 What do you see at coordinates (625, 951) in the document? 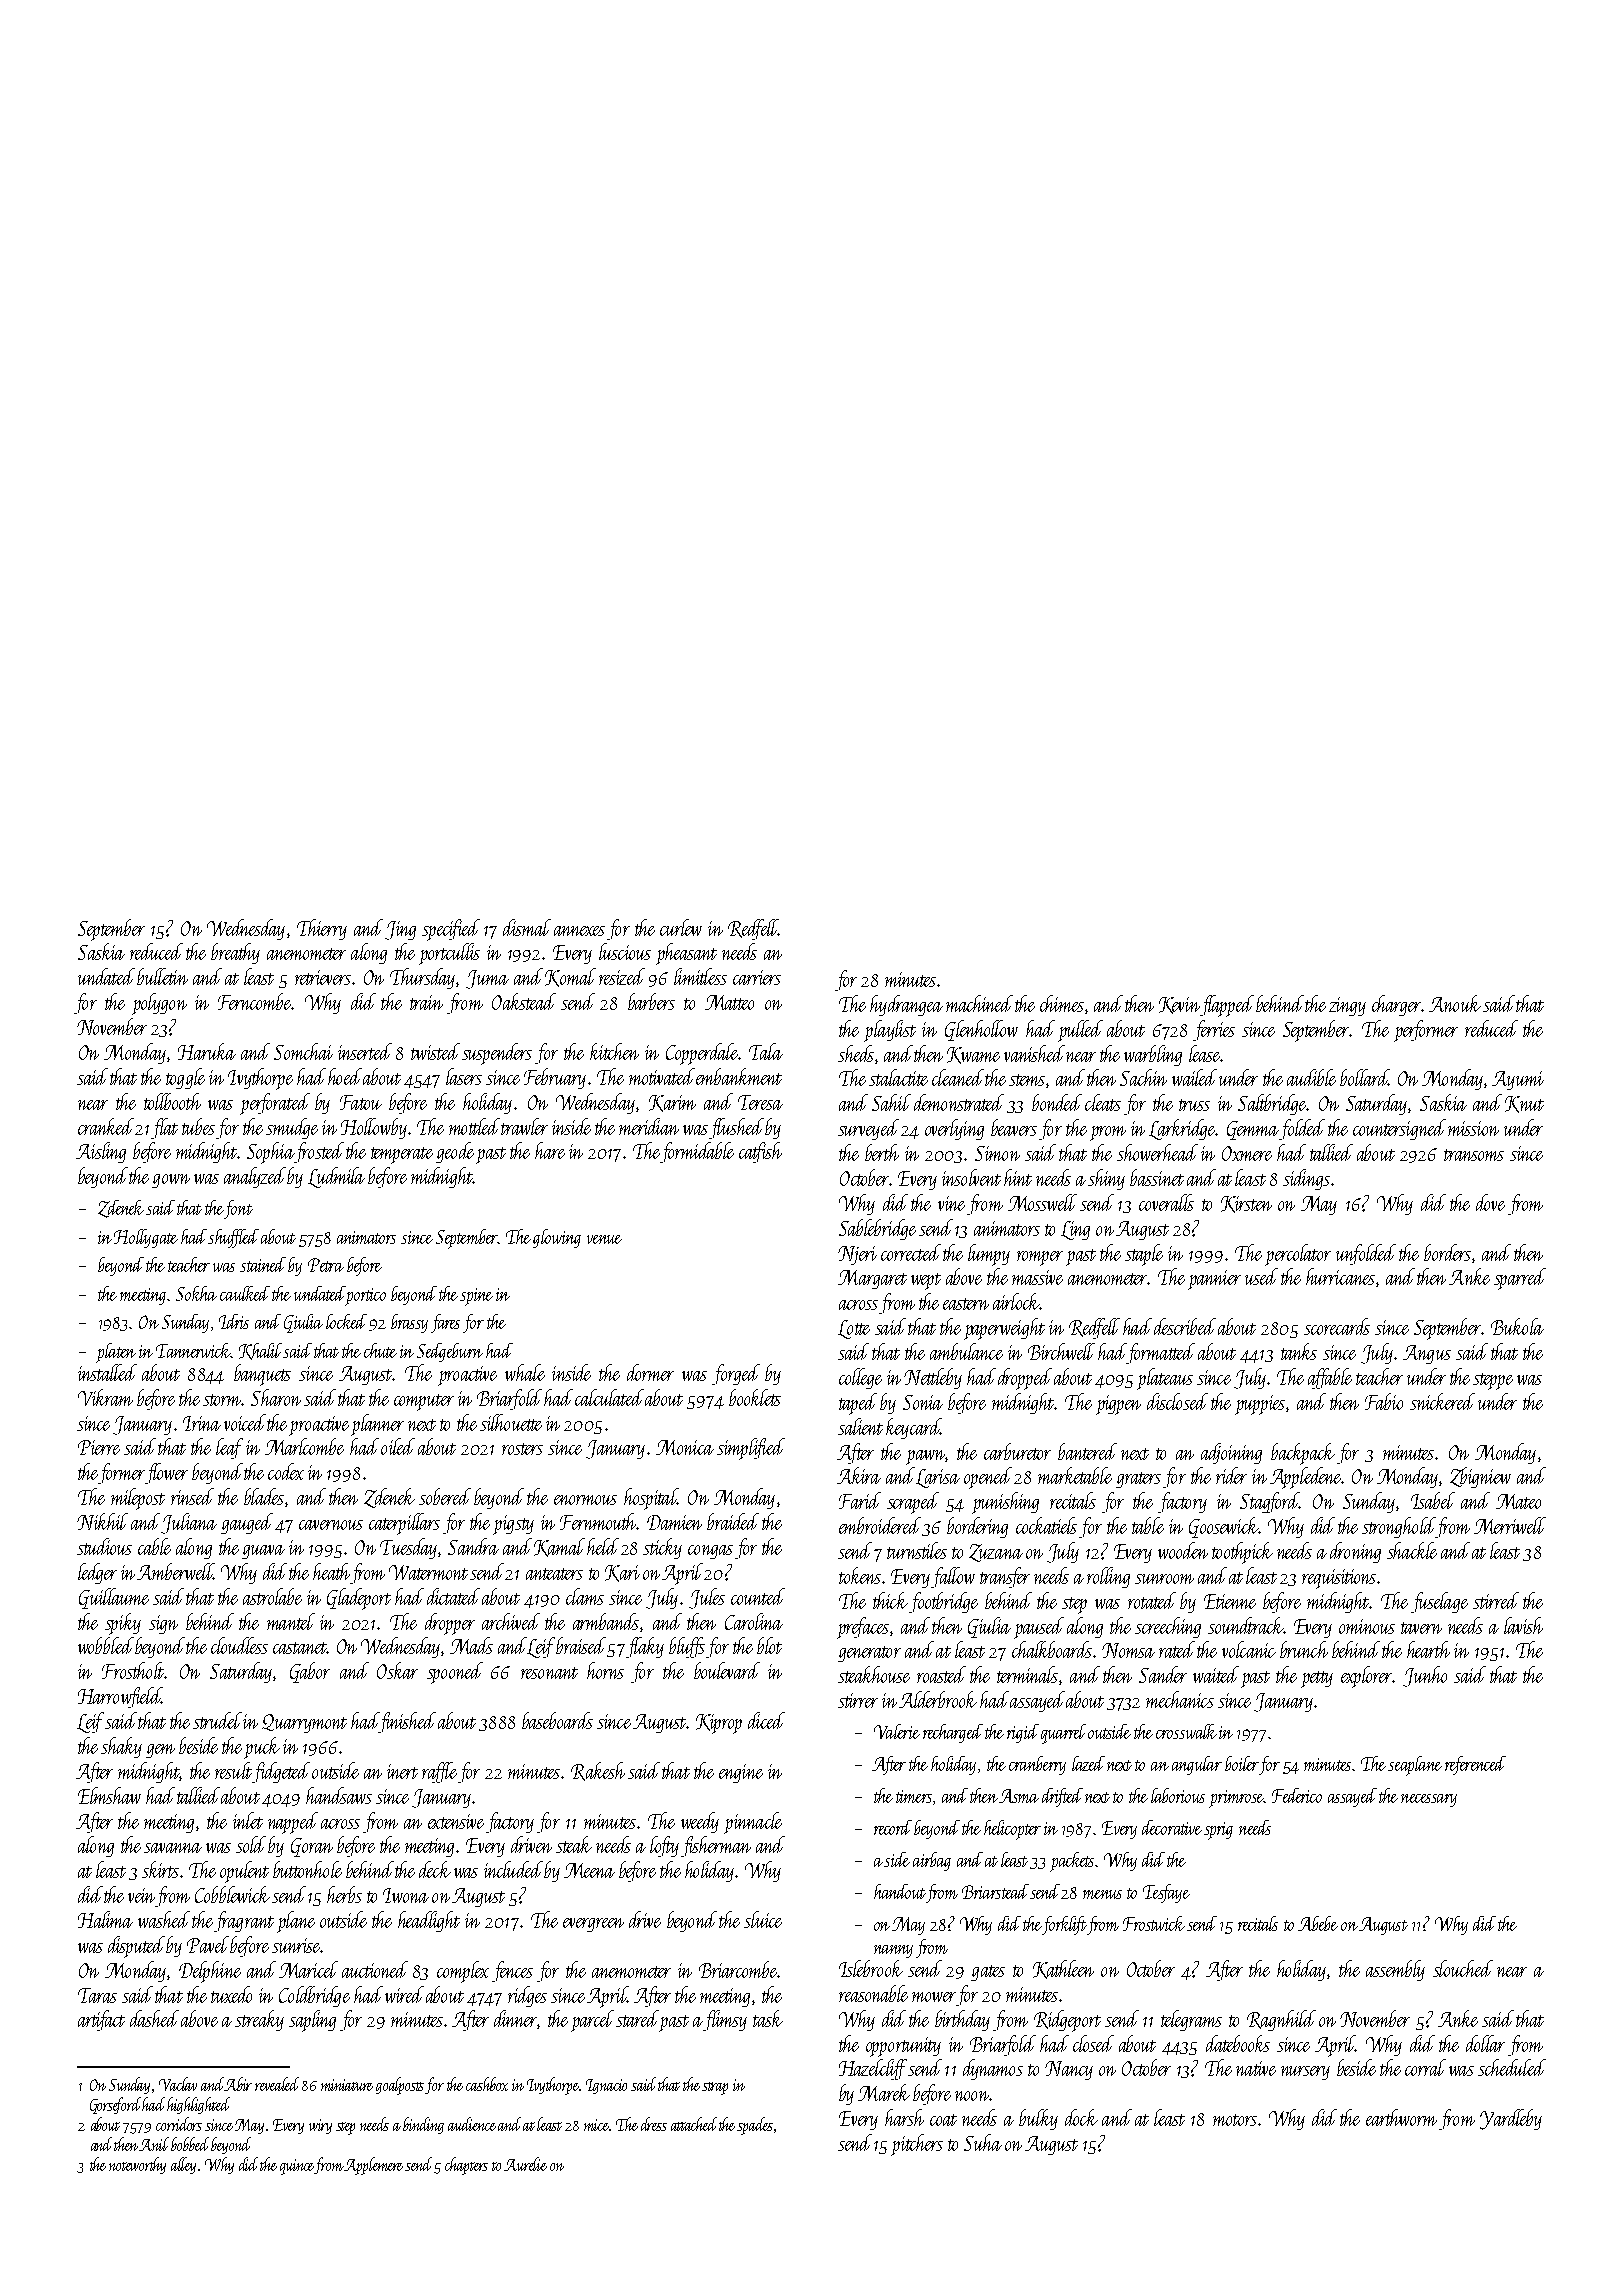
I see `luscious` at bounding box center [625, 951].
